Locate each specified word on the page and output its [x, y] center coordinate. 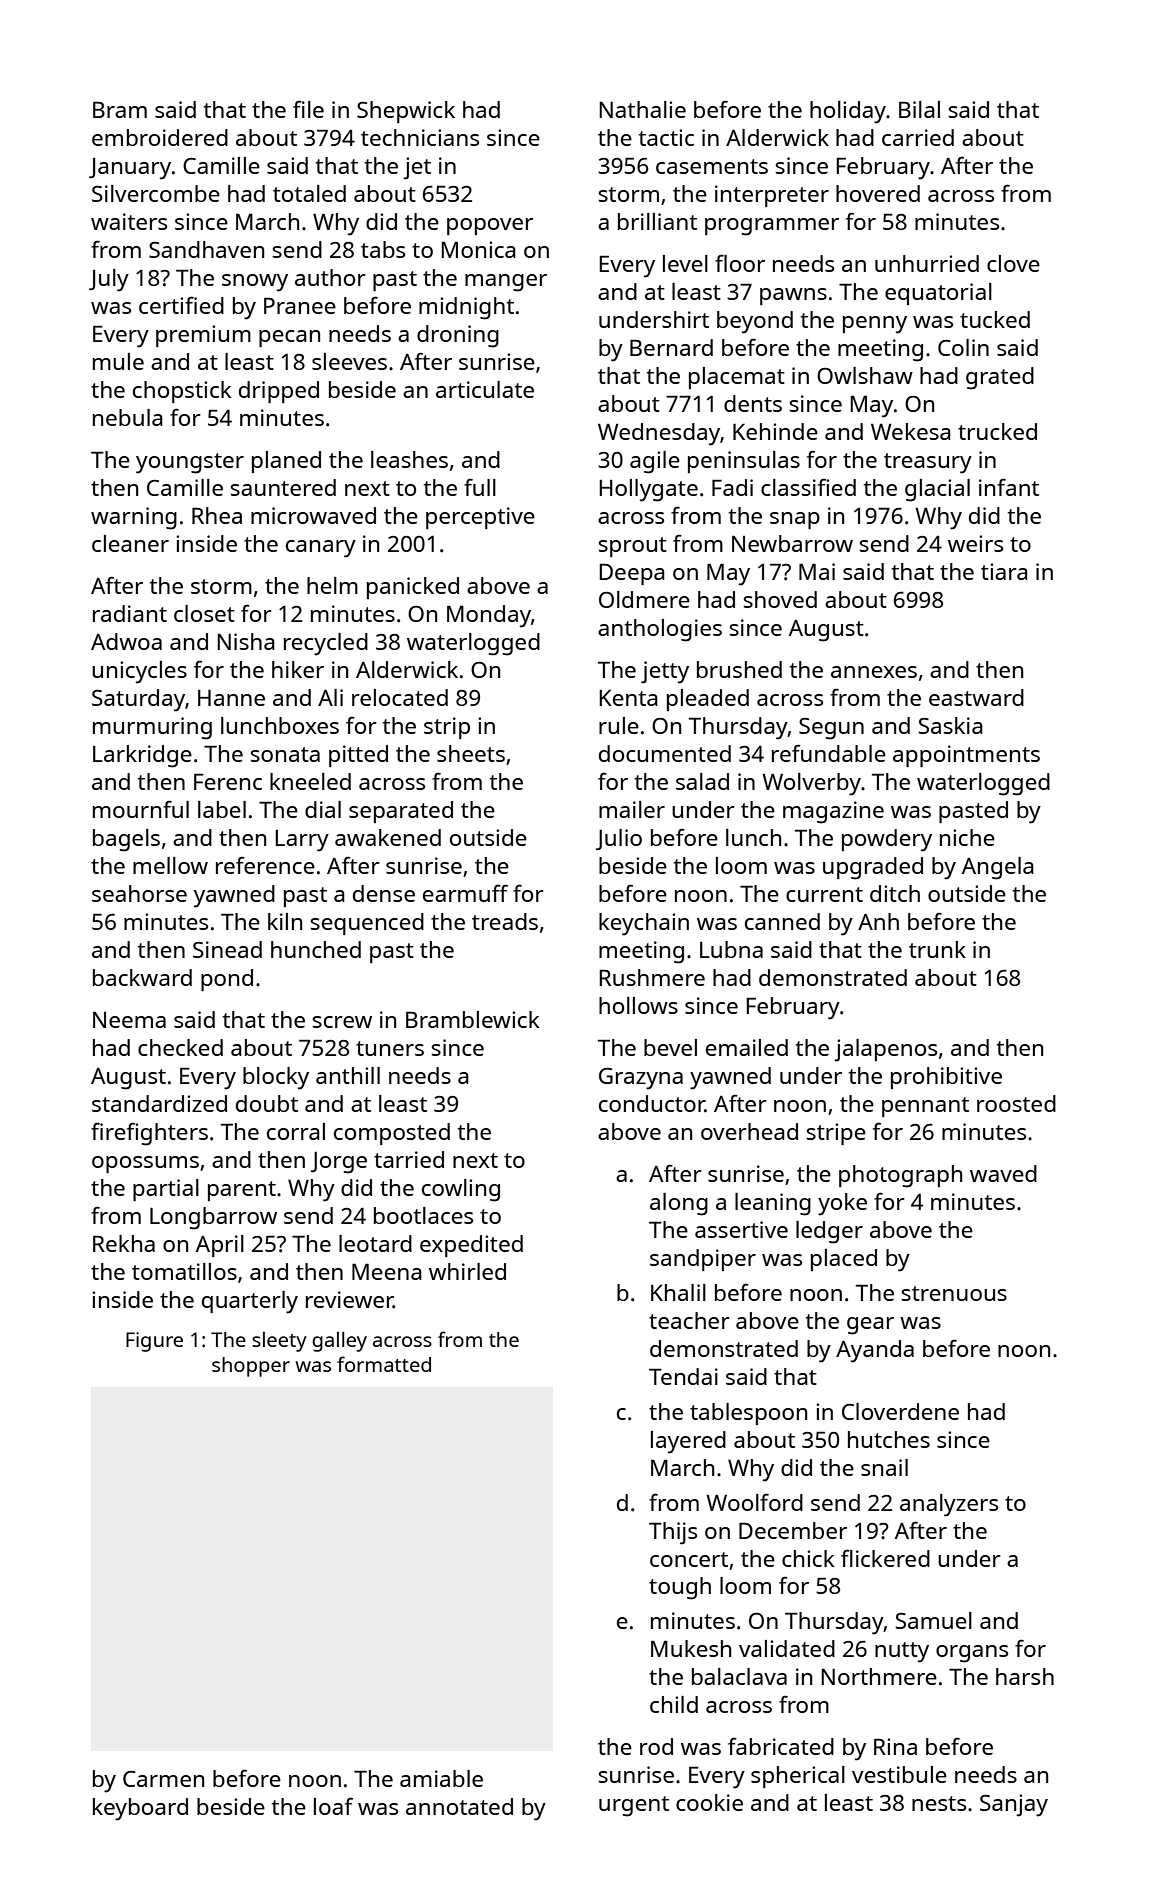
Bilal [919, 109]
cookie [709, 1802]
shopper [251, 1367]
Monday [489, 616]
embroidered [160, 137]
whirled [467, 1271]
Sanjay [1014, 1805]
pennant [925, 1107]
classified [808, 487]
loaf [333, 1806]
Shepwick [406, 112]
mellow [170, 865]
